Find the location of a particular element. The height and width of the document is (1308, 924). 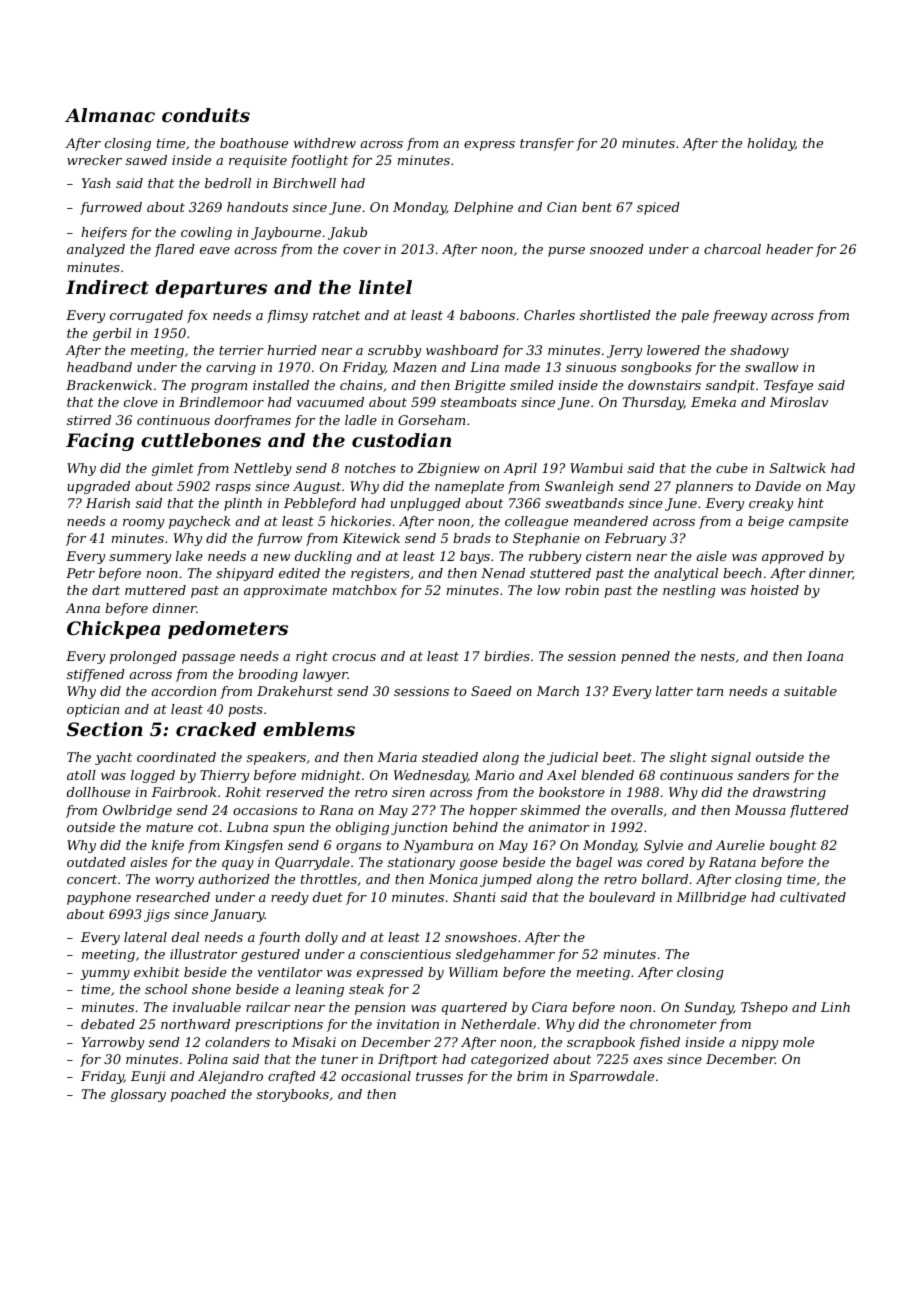

purse is located at coordinates (566, 252).
